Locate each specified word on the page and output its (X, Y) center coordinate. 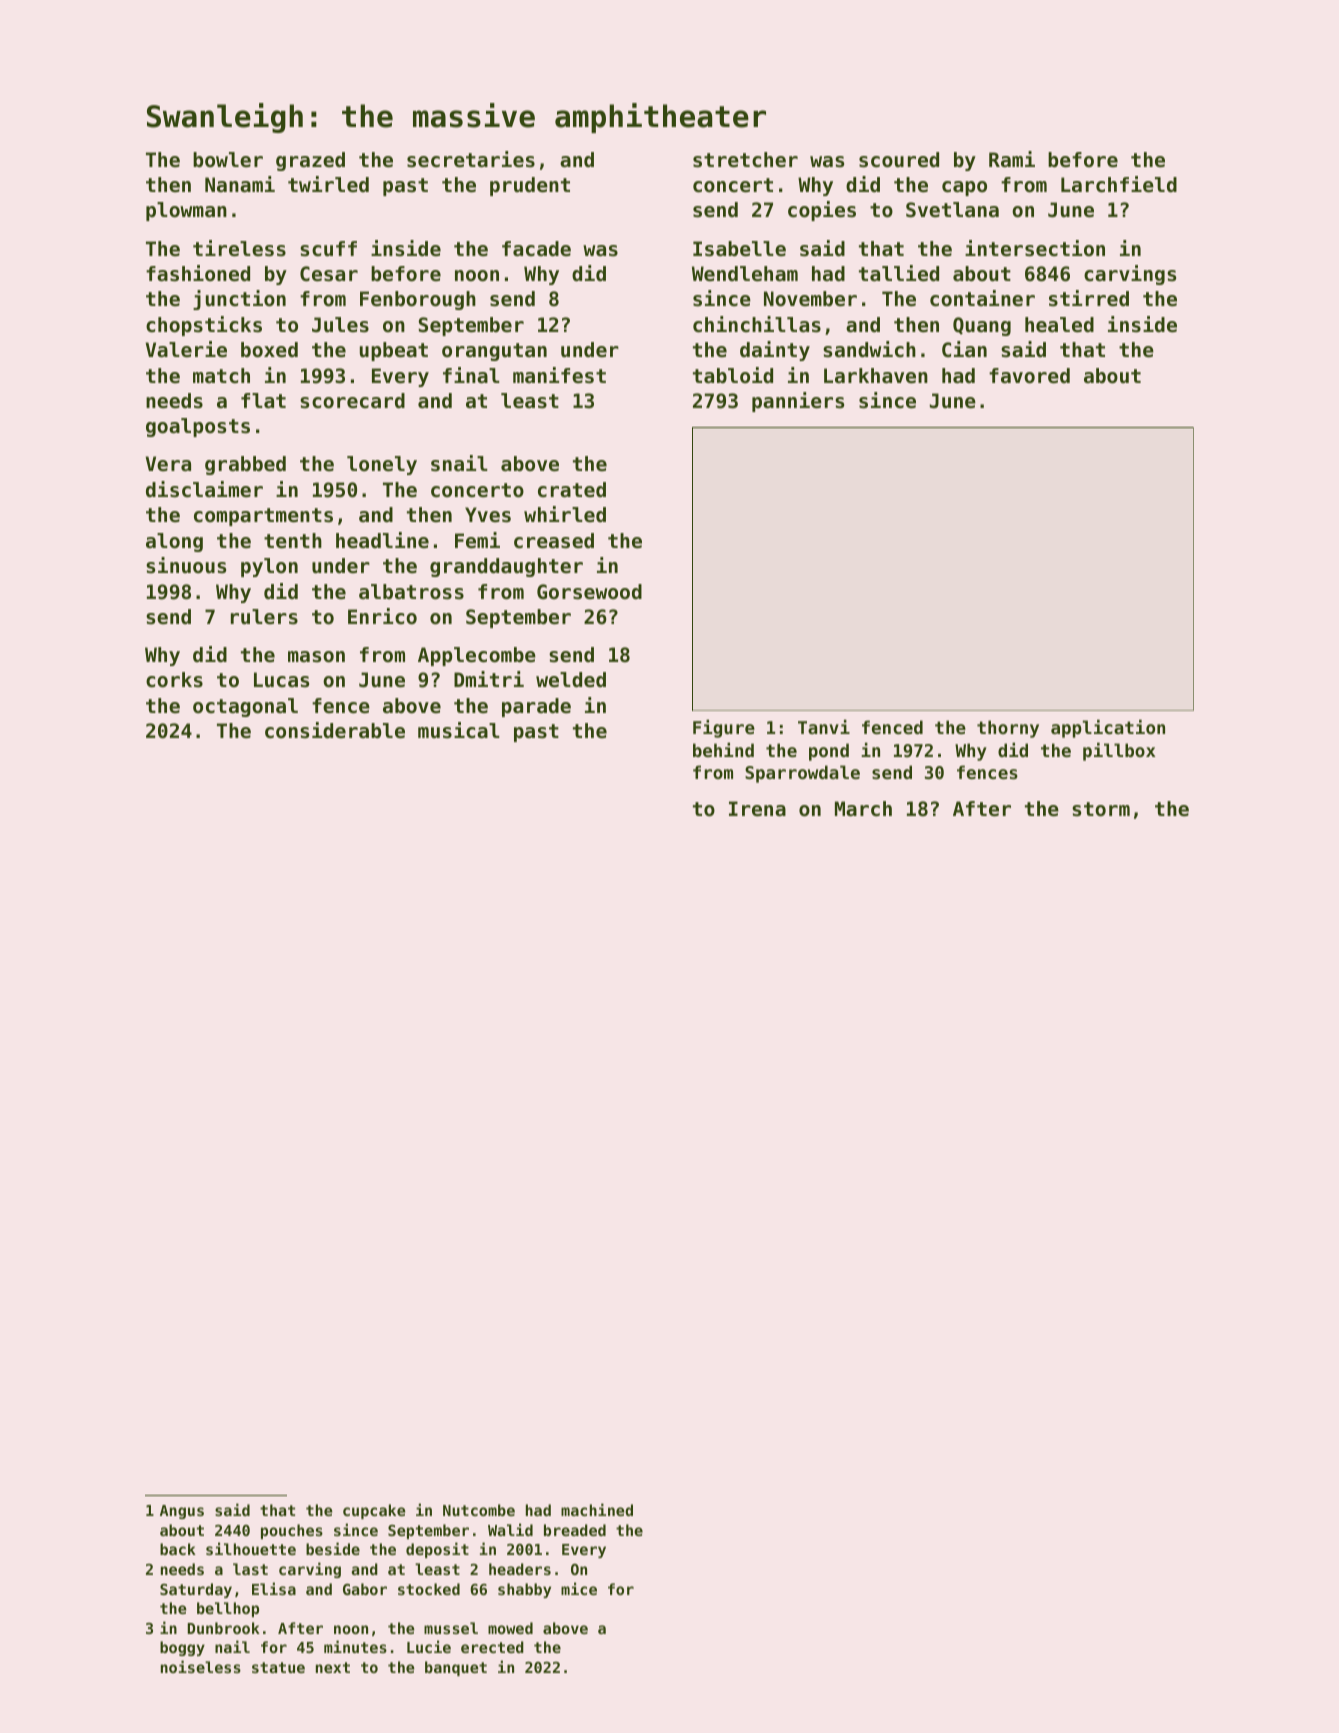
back (178, 1549)
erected (492, 1647)
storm (1101, 809)
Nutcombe (479, 1510)
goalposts (198, 427)
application (1108, 728)
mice (579, 1588)
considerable (335, 730)
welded (571, 680)
